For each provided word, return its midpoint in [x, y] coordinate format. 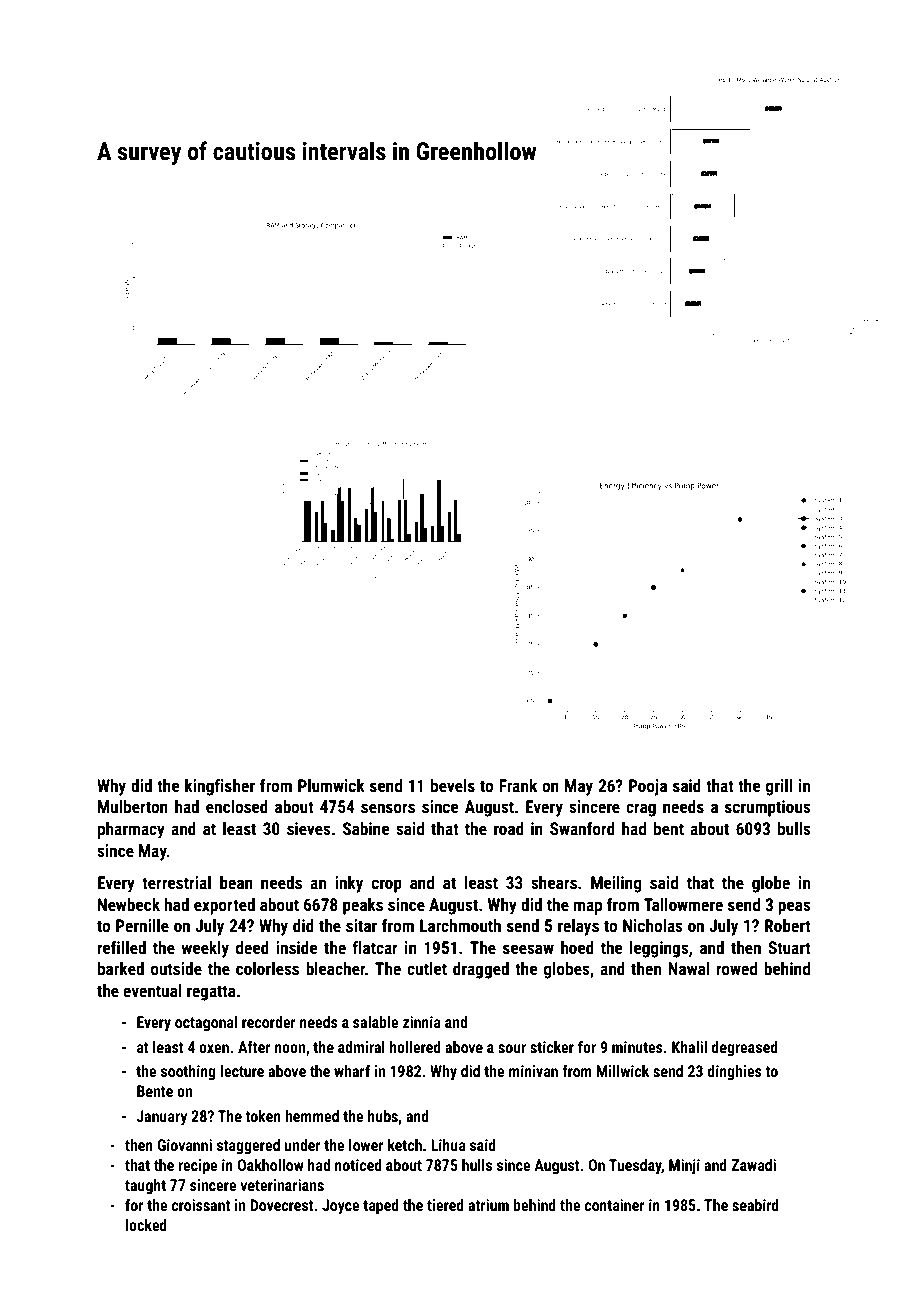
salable [376, 1022]
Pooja [648, 787]
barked [121, 968]
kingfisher [220, 787]
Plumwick [331, 785]
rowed [737, 968]
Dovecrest [282, 1205]
